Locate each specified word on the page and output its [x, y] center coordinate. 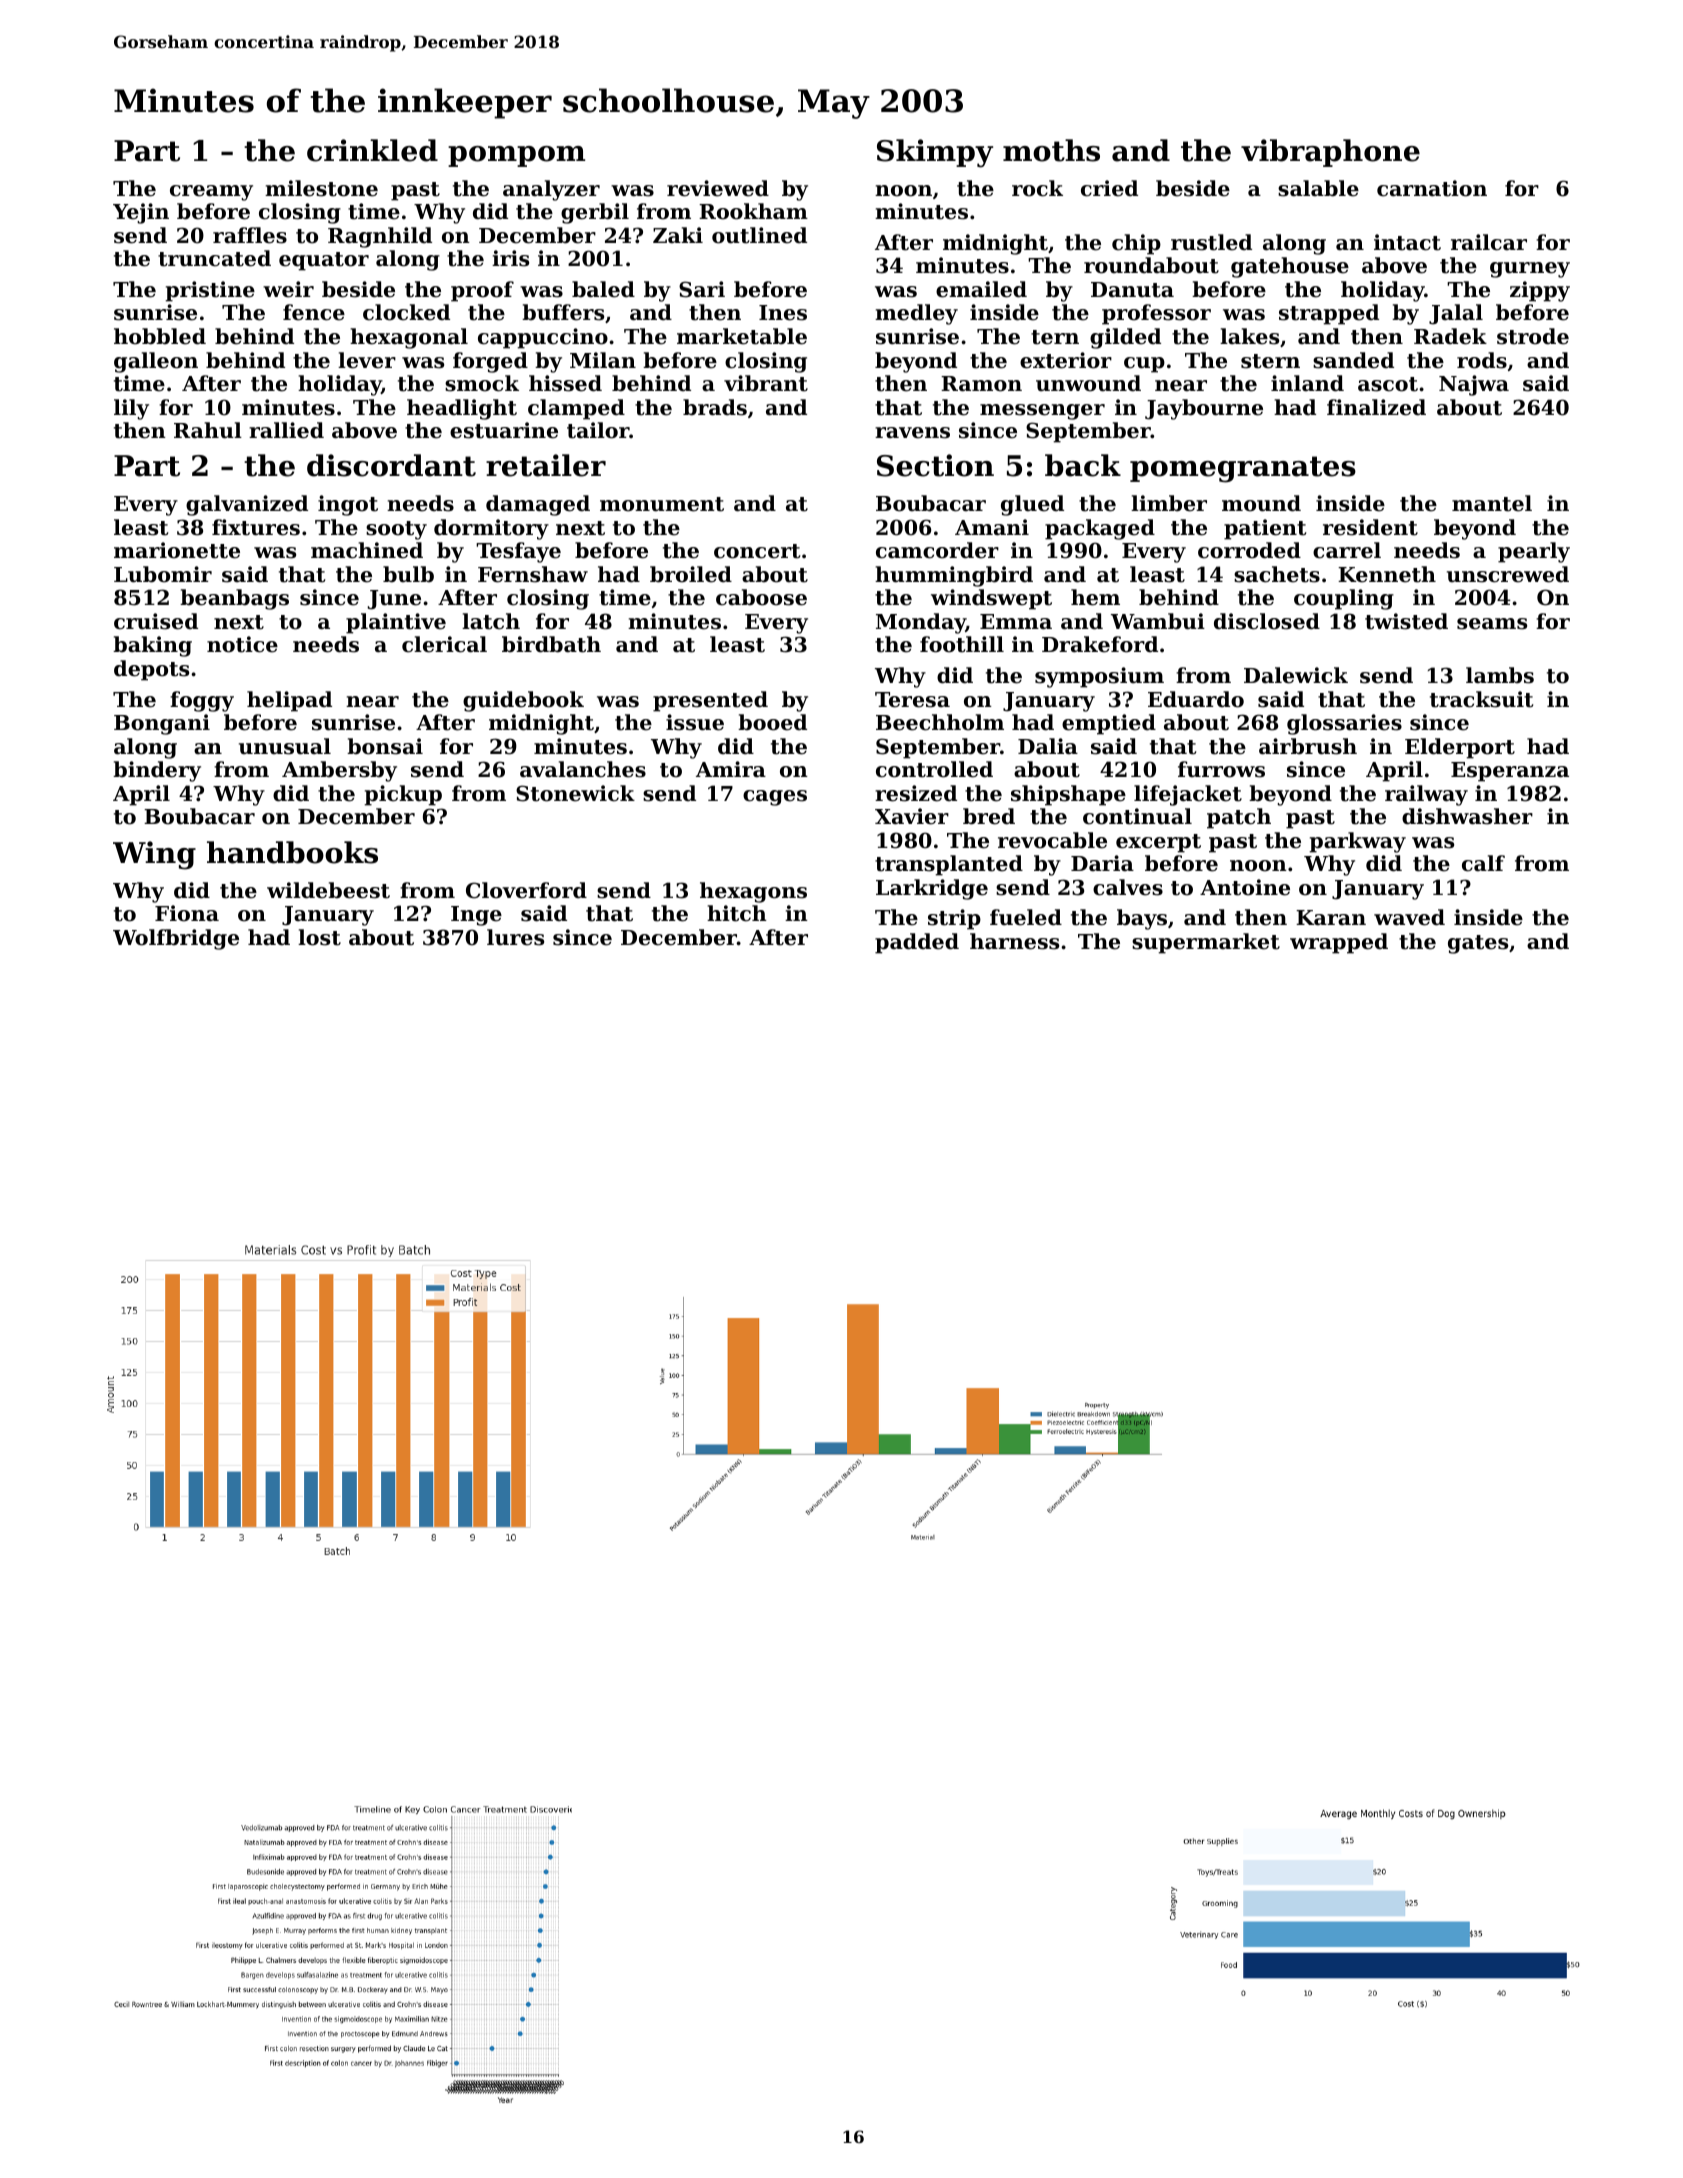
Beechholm [940, 722]
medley [916, 314]
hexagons [753, 892]
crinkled [372, 150]
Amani [992, 527]
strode [1533, 336]
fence [314, 312]
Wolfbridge [176, 939]
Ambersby [339, 771]
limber [1169, 503]
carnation [1432, 188]
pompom [516, 156]
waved [1409, 917]
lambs [1500, 675]
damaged [538, 505]
